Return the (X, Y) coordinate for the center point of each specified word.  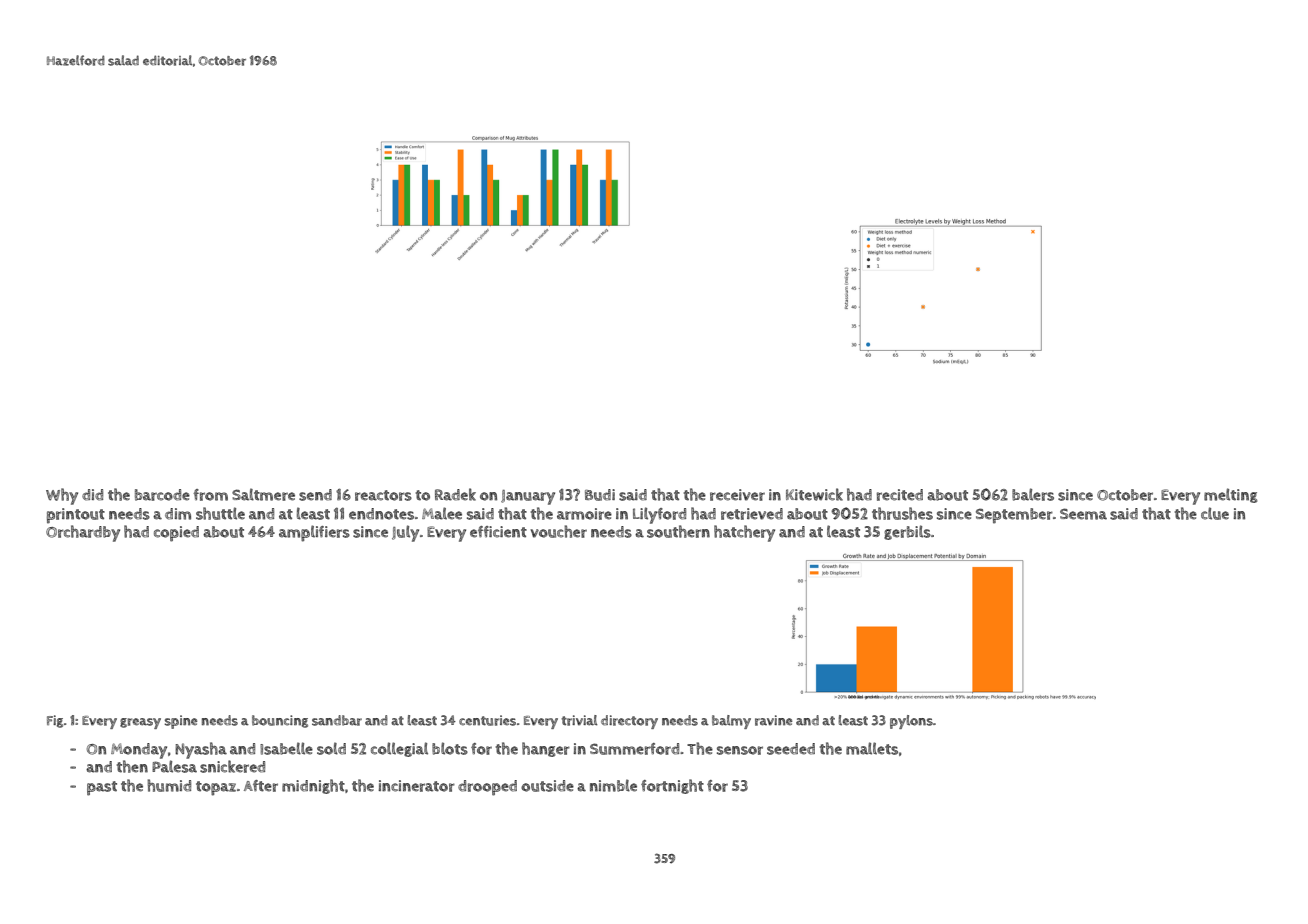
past (102, 788)
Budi (600, 495)
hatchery (744, 533)
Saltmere (263, 494)
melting (1230, 495)
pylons (911, 722)
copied (176, 534)
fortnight (672, 786)
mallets (872, 748)
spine (181, 722)
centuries (487, 720)
